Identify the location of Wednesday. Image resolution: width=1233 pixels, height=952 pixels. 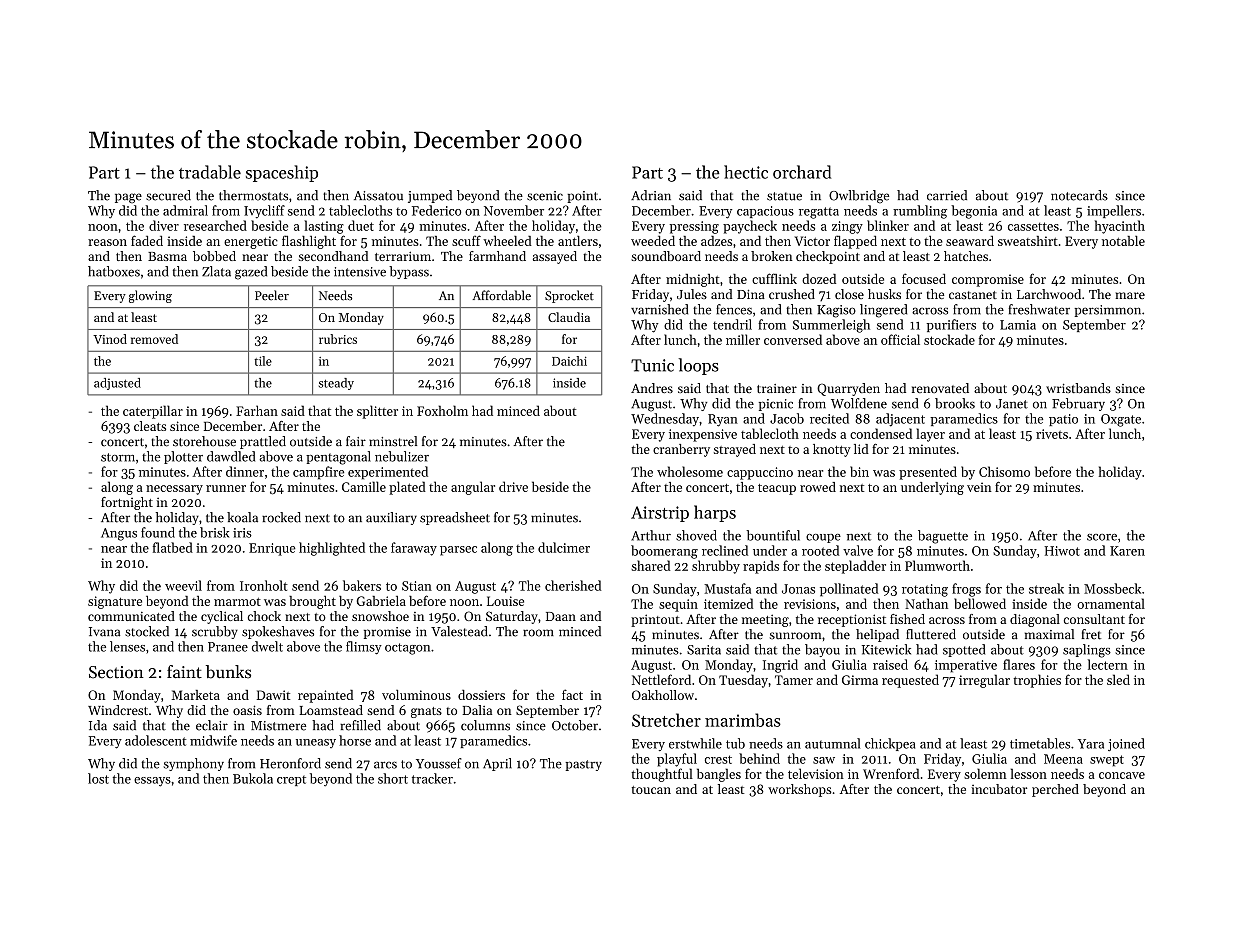
(665, 419).
